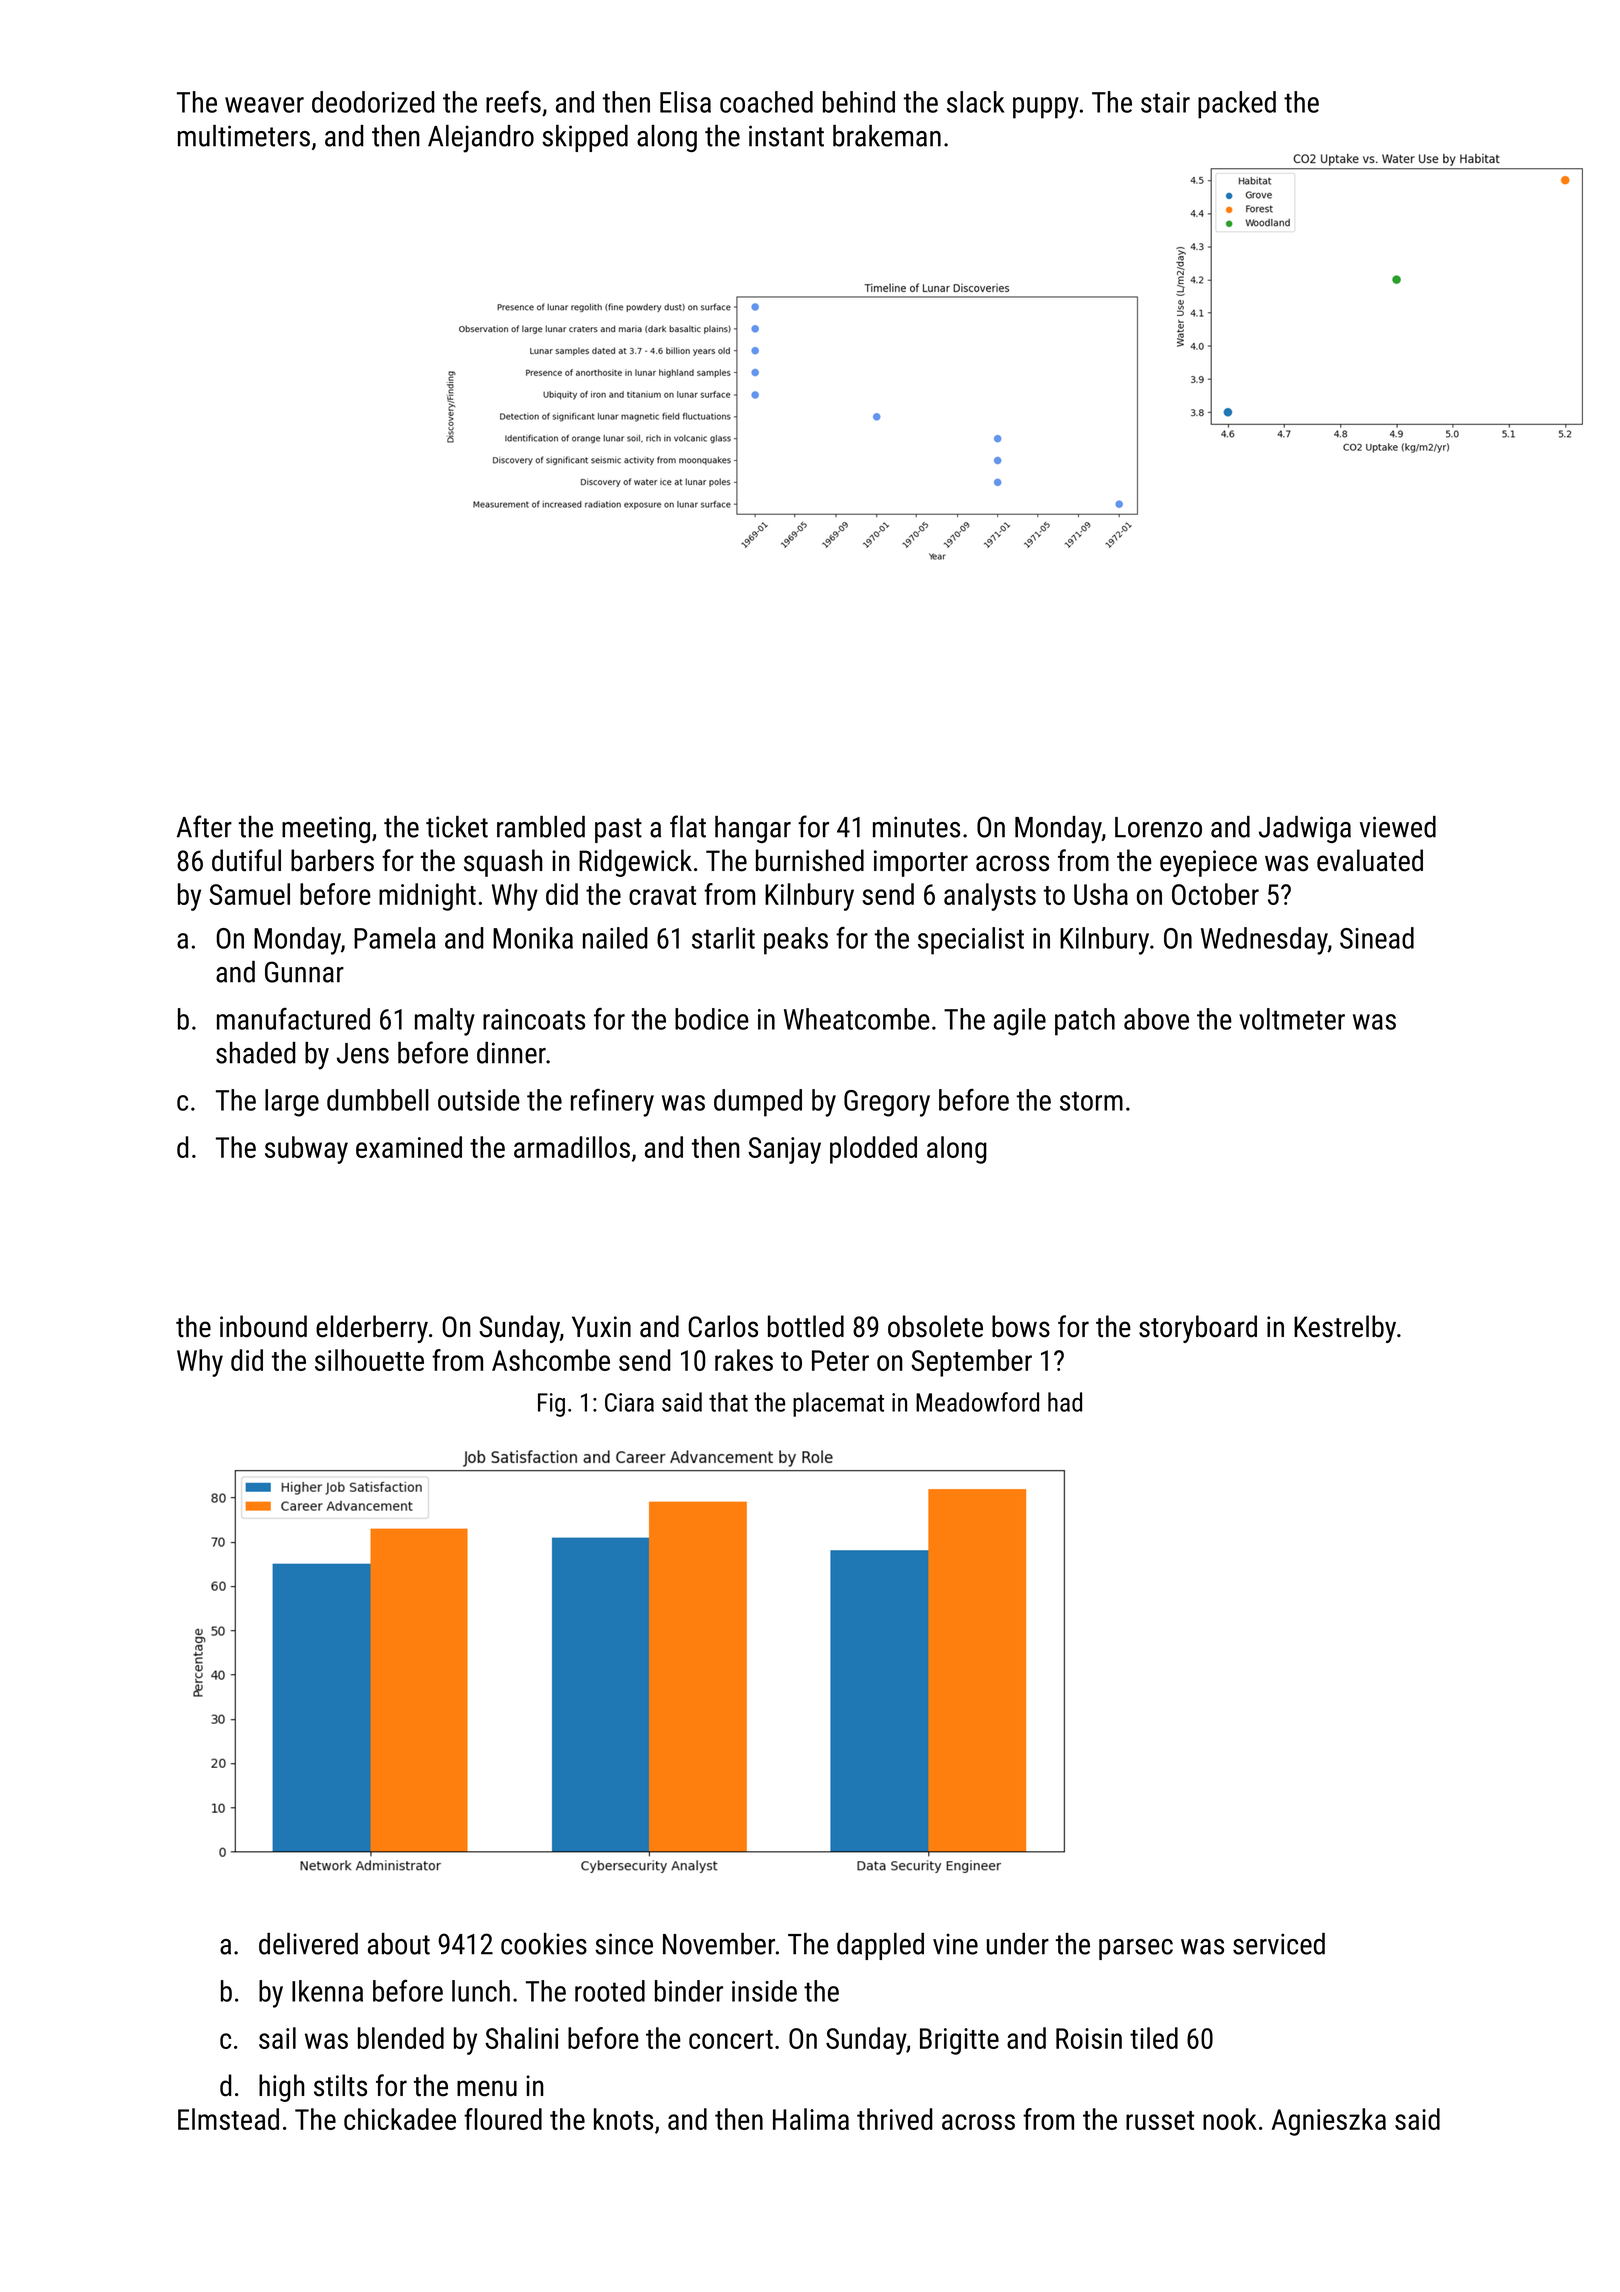 This page has width=1620, height=2292. What do you see at coordinates (263, 1326) in the page?
I see `inbound` at bounding box center [263, 1326].
